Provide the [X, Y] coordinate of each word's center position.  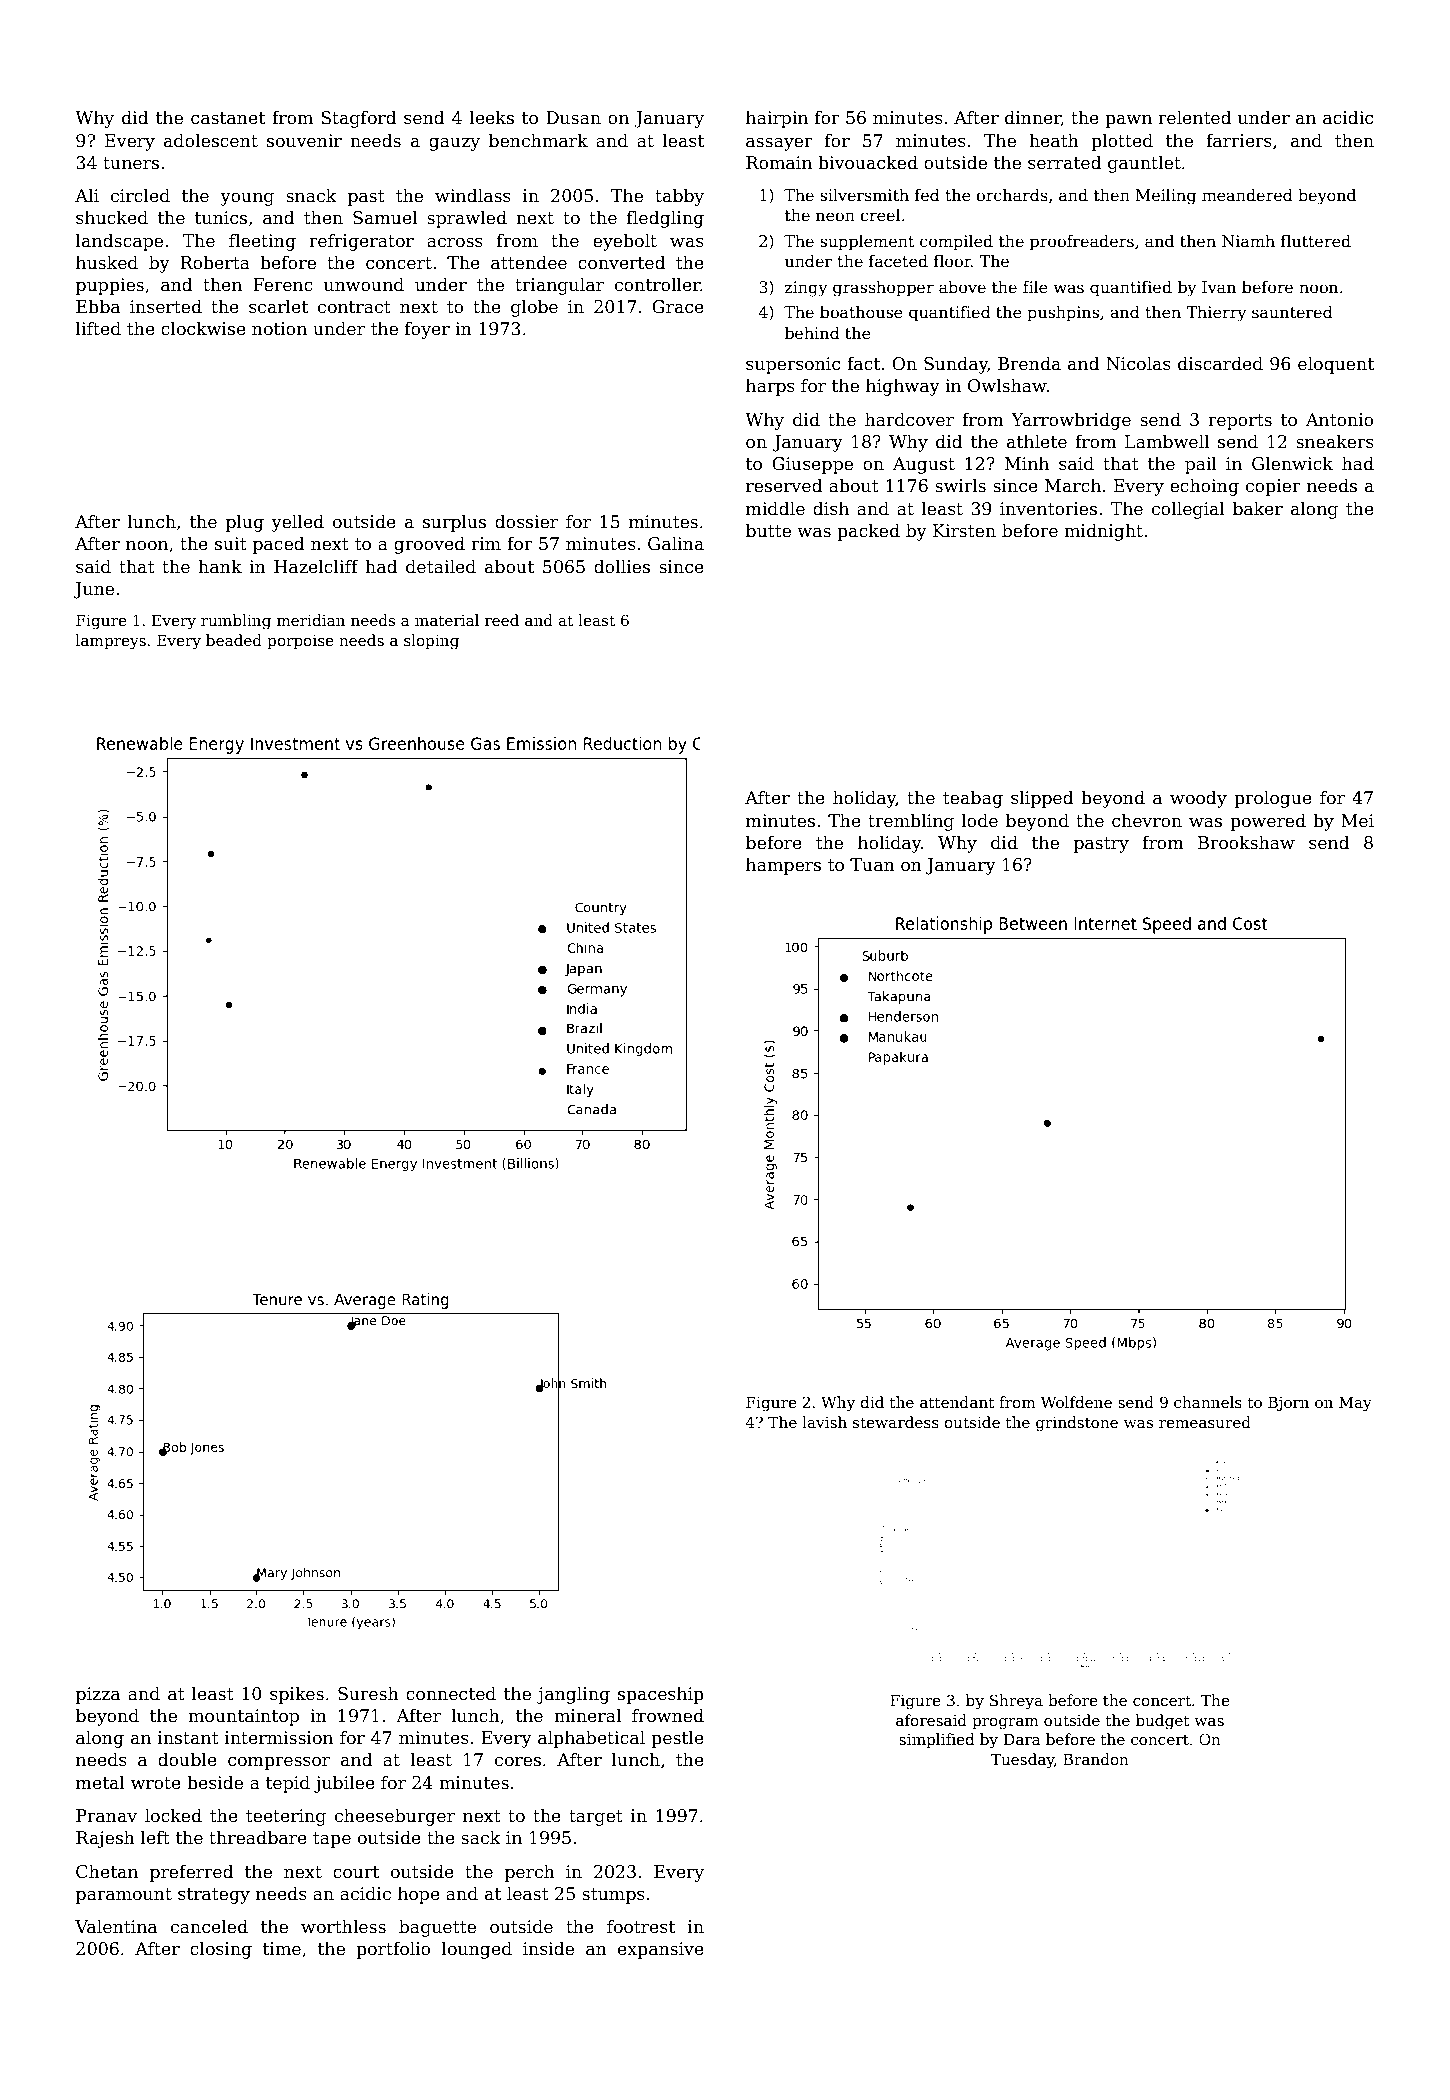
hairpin [777, 119]
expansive [661, 1950]
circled [140, 195]
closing [221, 1950]
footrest [641, 1926]
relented [1195, 117]
